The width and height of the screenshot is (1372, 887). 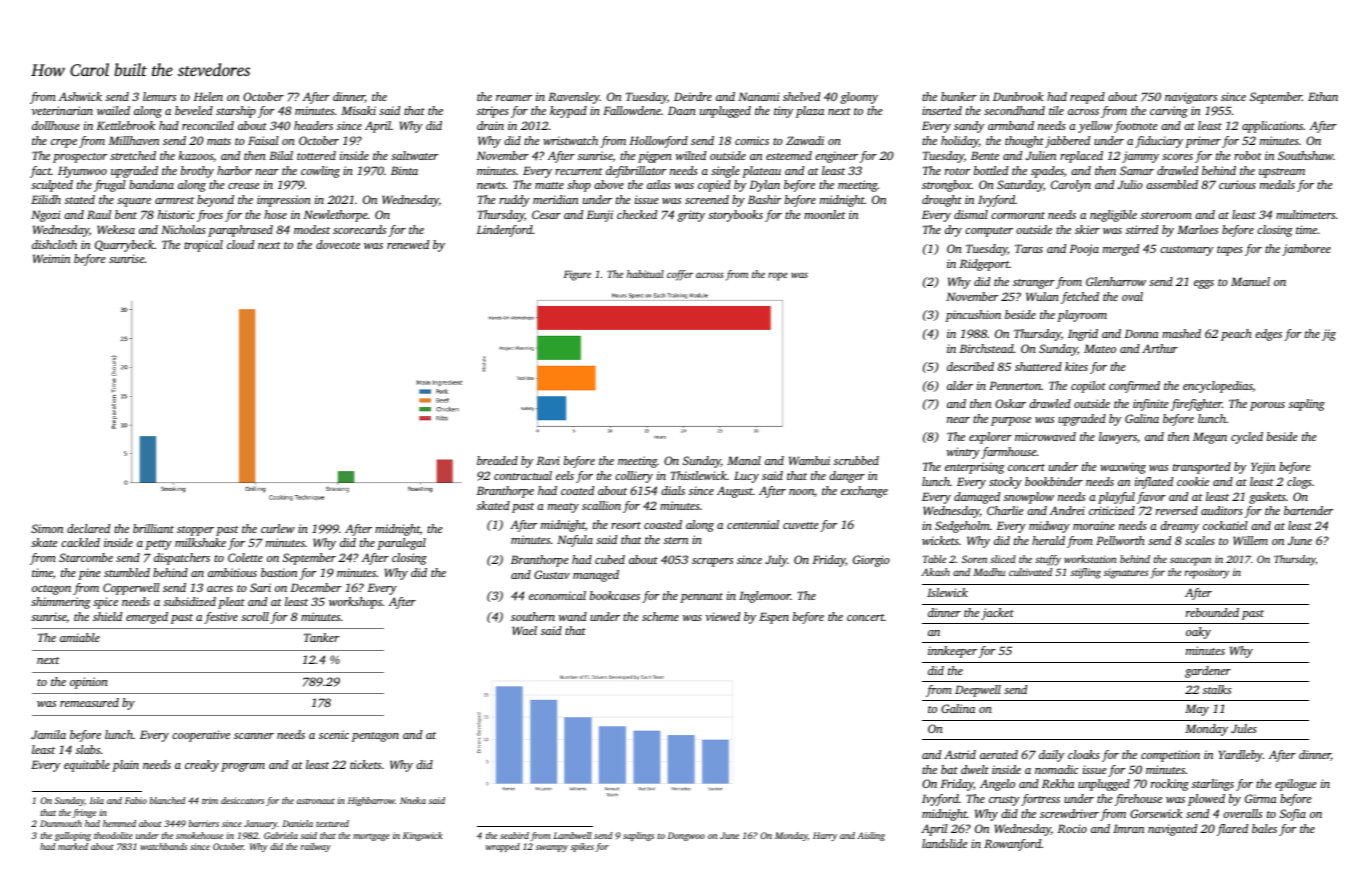 What do you see at coordinates (1264, 828) in the screenshot?
I see `bales` at bounding box center [1264, 828].
